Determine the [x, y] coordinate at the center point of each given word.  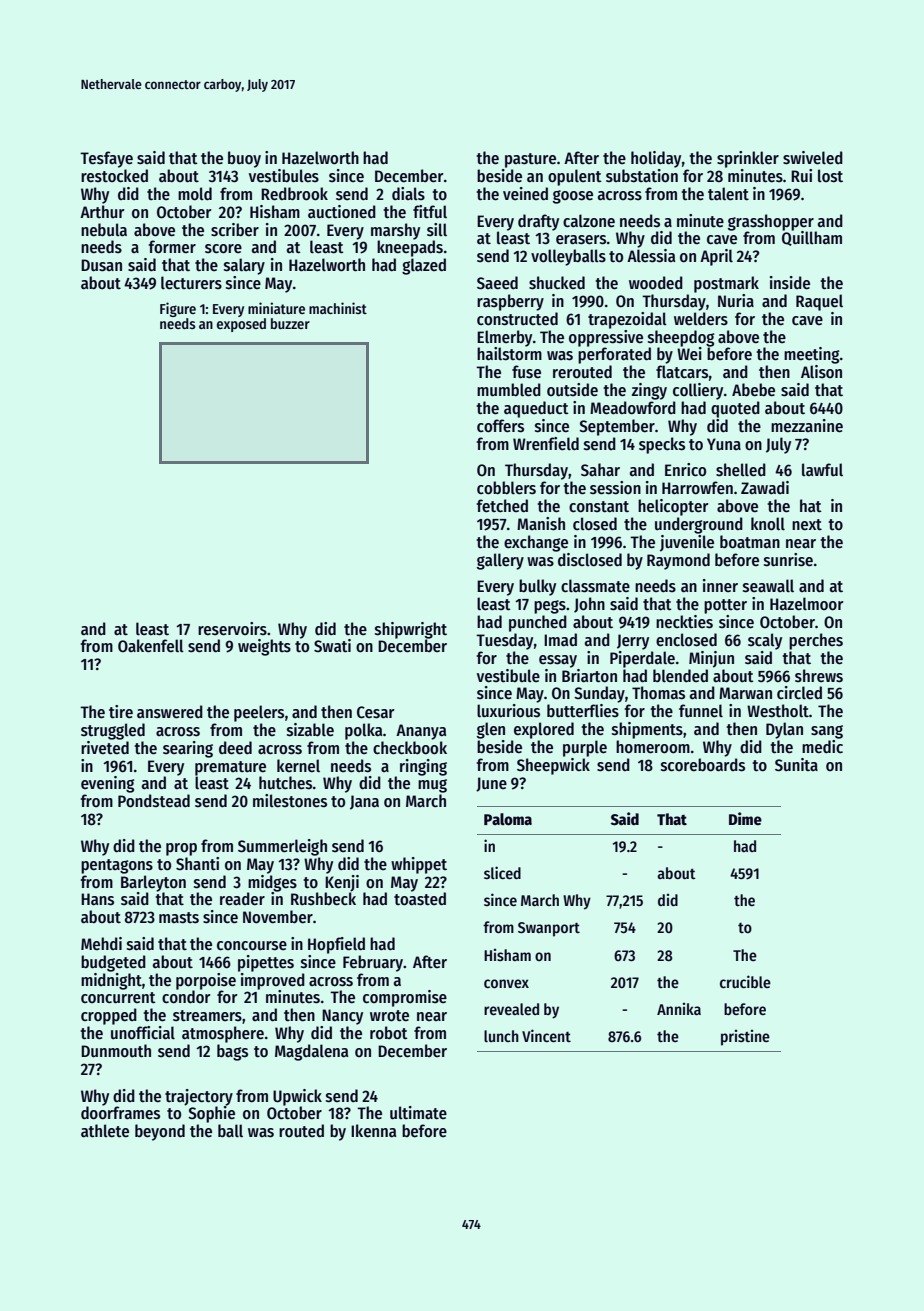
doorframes [120, 1113]
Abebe [753, 390]
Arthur [102, 211]
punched [538, 623]
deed [235, 748]
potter [725, 606]
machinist [338, 308]
